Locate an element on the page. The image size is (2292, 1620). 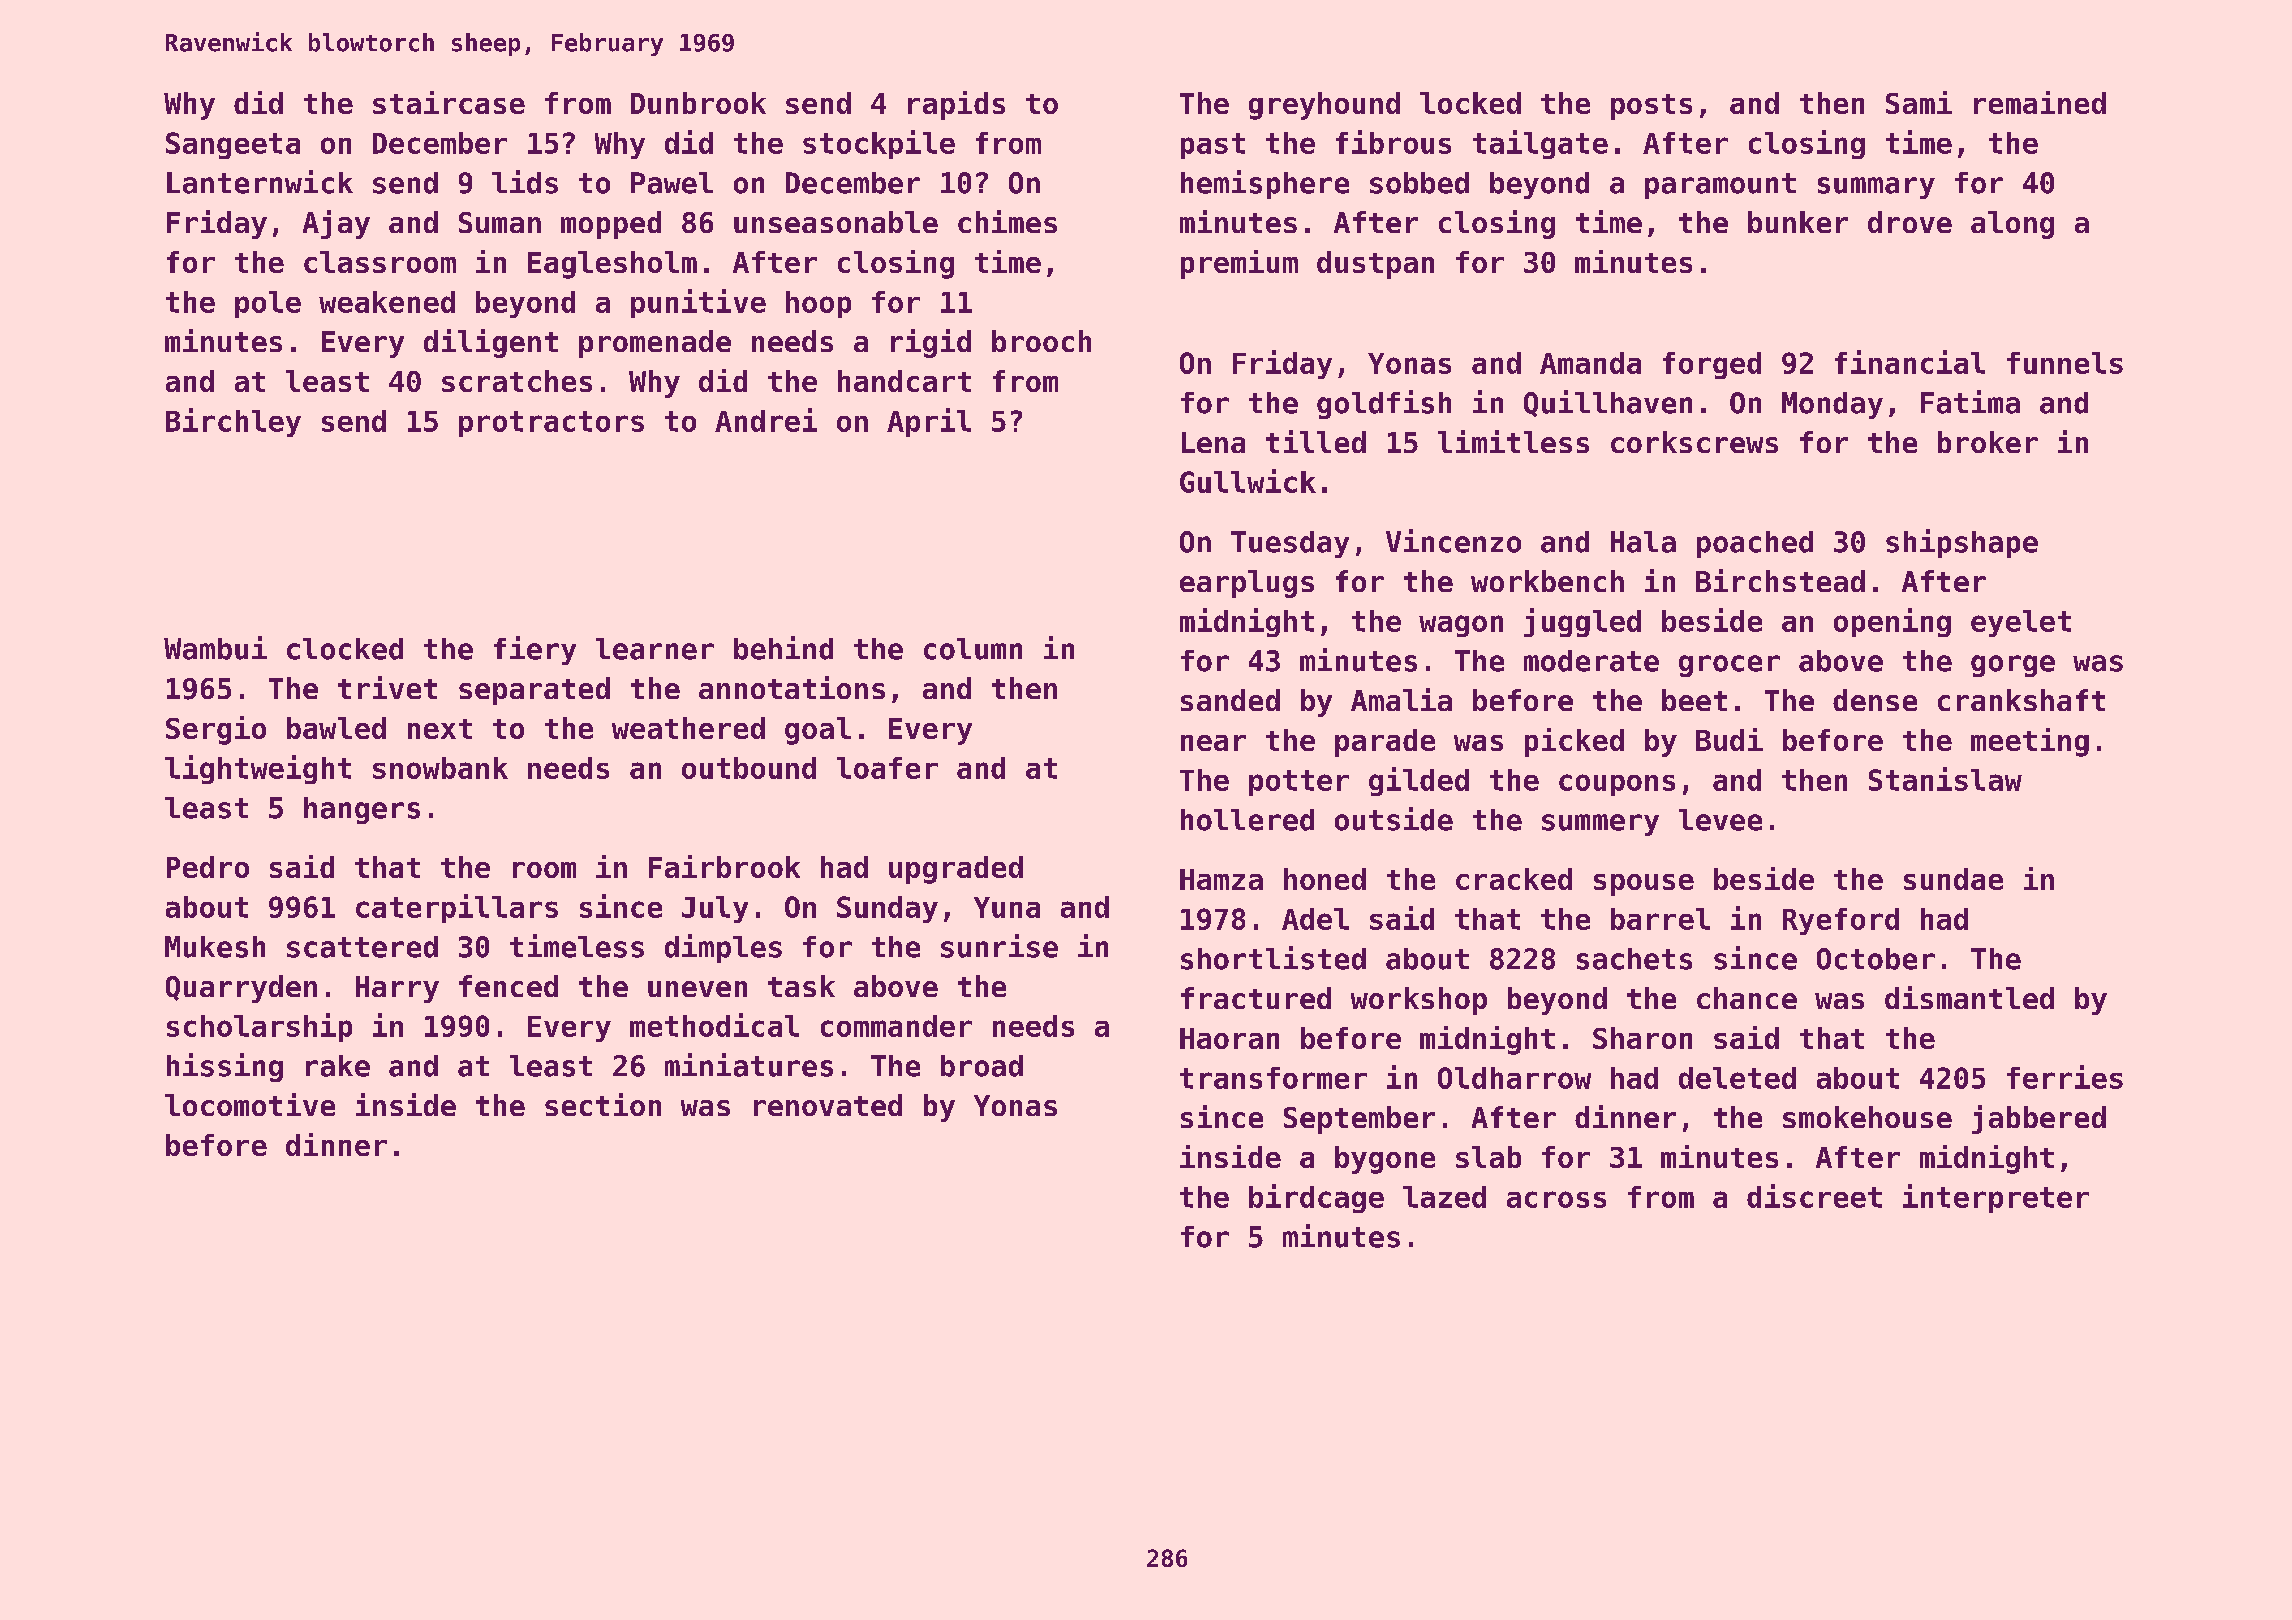
greyhound is located at coordinates (1324, 106).
